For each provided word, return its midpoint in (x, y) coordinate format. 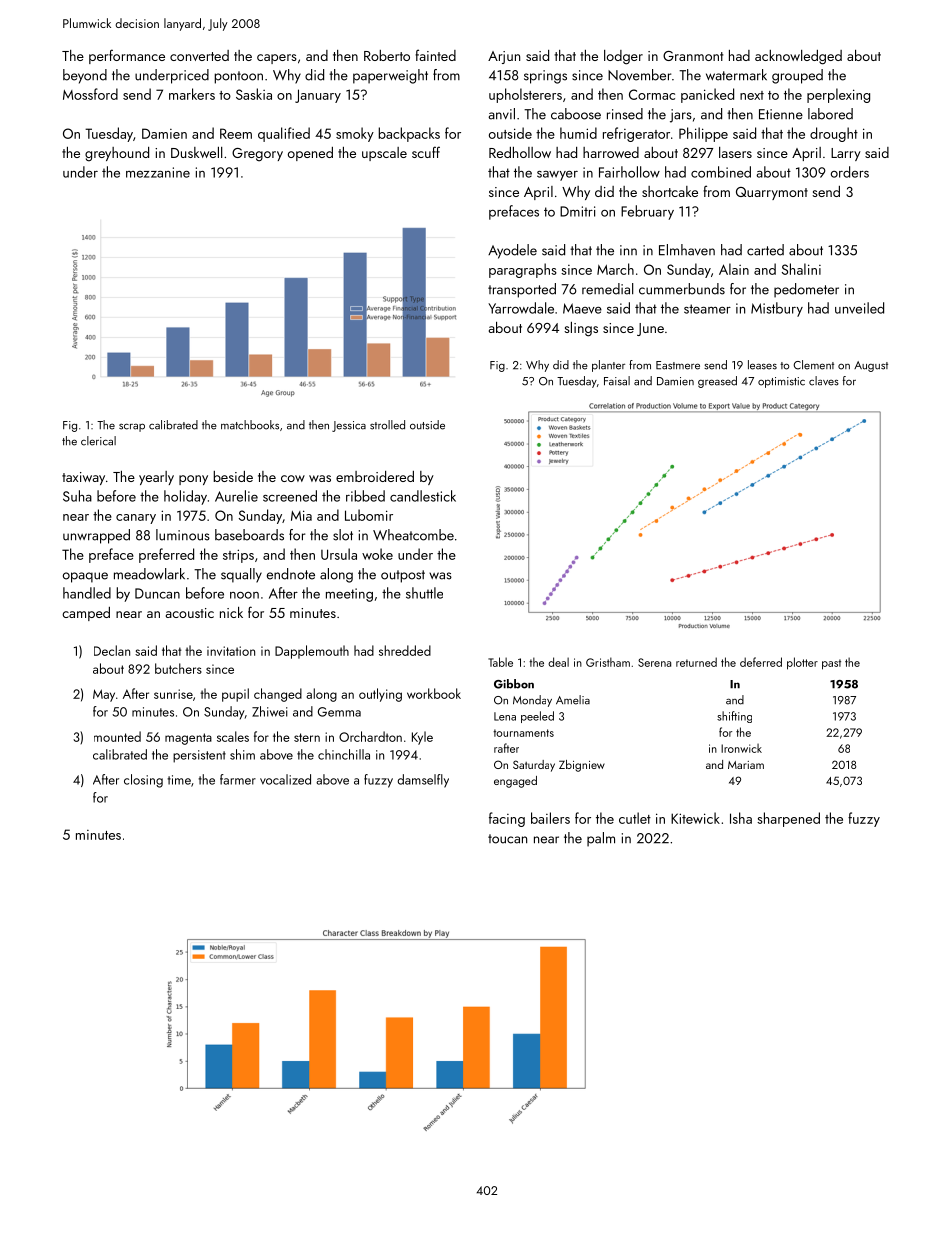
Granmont (693, 56)
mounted (117, 736)
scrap (132, 427)
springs (545, 77)
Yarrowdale (521, 308)
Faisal (617, 381)
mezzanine (158, 172)
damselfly (423, 781)
